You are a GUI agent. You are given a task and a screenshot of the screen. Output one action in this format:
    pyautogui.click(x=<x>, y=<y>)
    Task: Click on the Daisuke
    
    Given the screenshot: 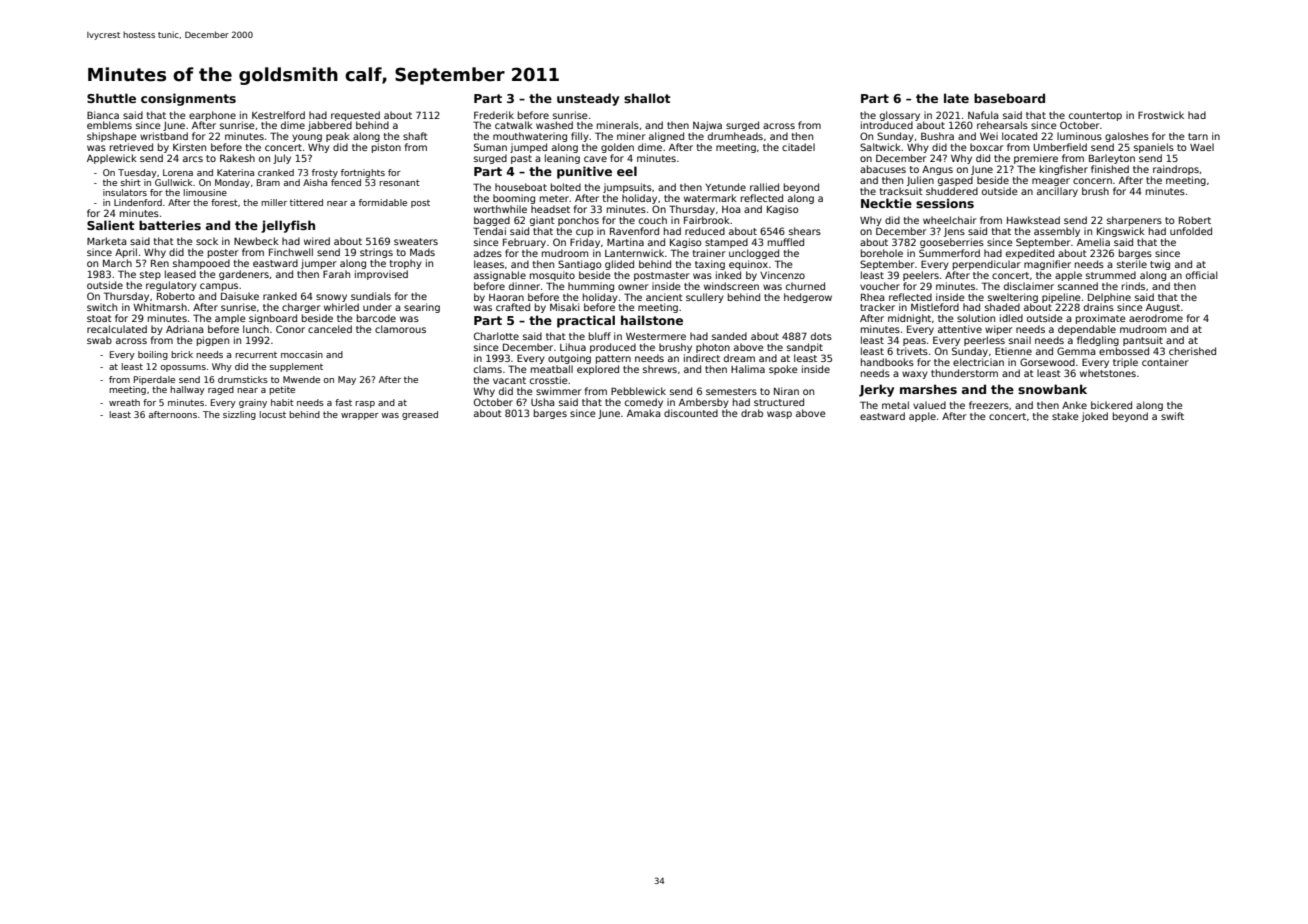 What is the action you would take?
    pyautogui.click(x=240, y=296)
